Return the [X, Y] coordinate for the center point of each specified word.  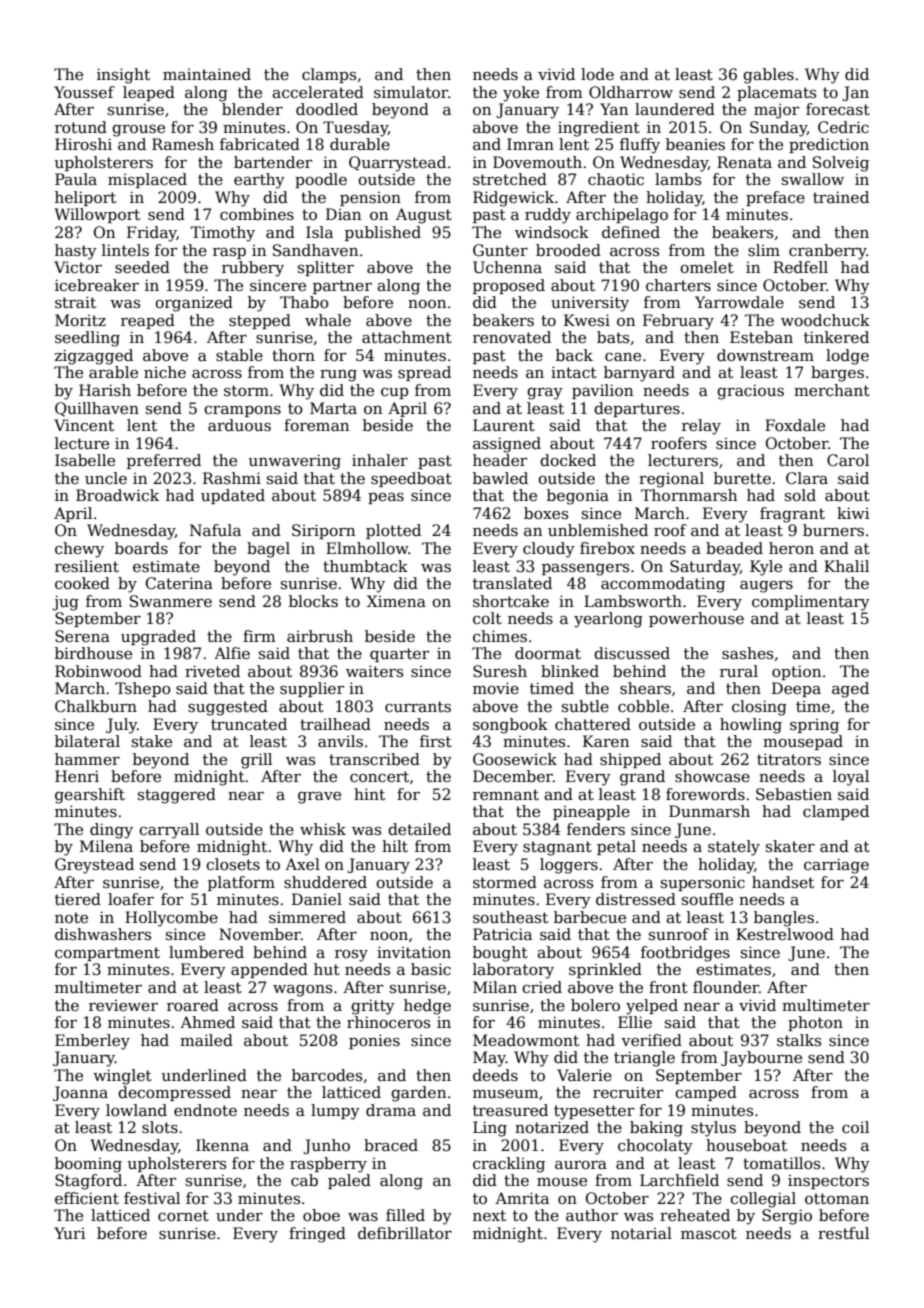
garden [418, 1094]
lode [597, 74]
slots [160, 1127]
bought [500, 954]
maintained [207, 74]
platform [241, 883]
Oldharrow [631, 92]
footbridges [685, 954]
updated [233, 496]
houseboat [746, 1145]
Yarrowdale [739, 302]
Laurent [504, 425]
